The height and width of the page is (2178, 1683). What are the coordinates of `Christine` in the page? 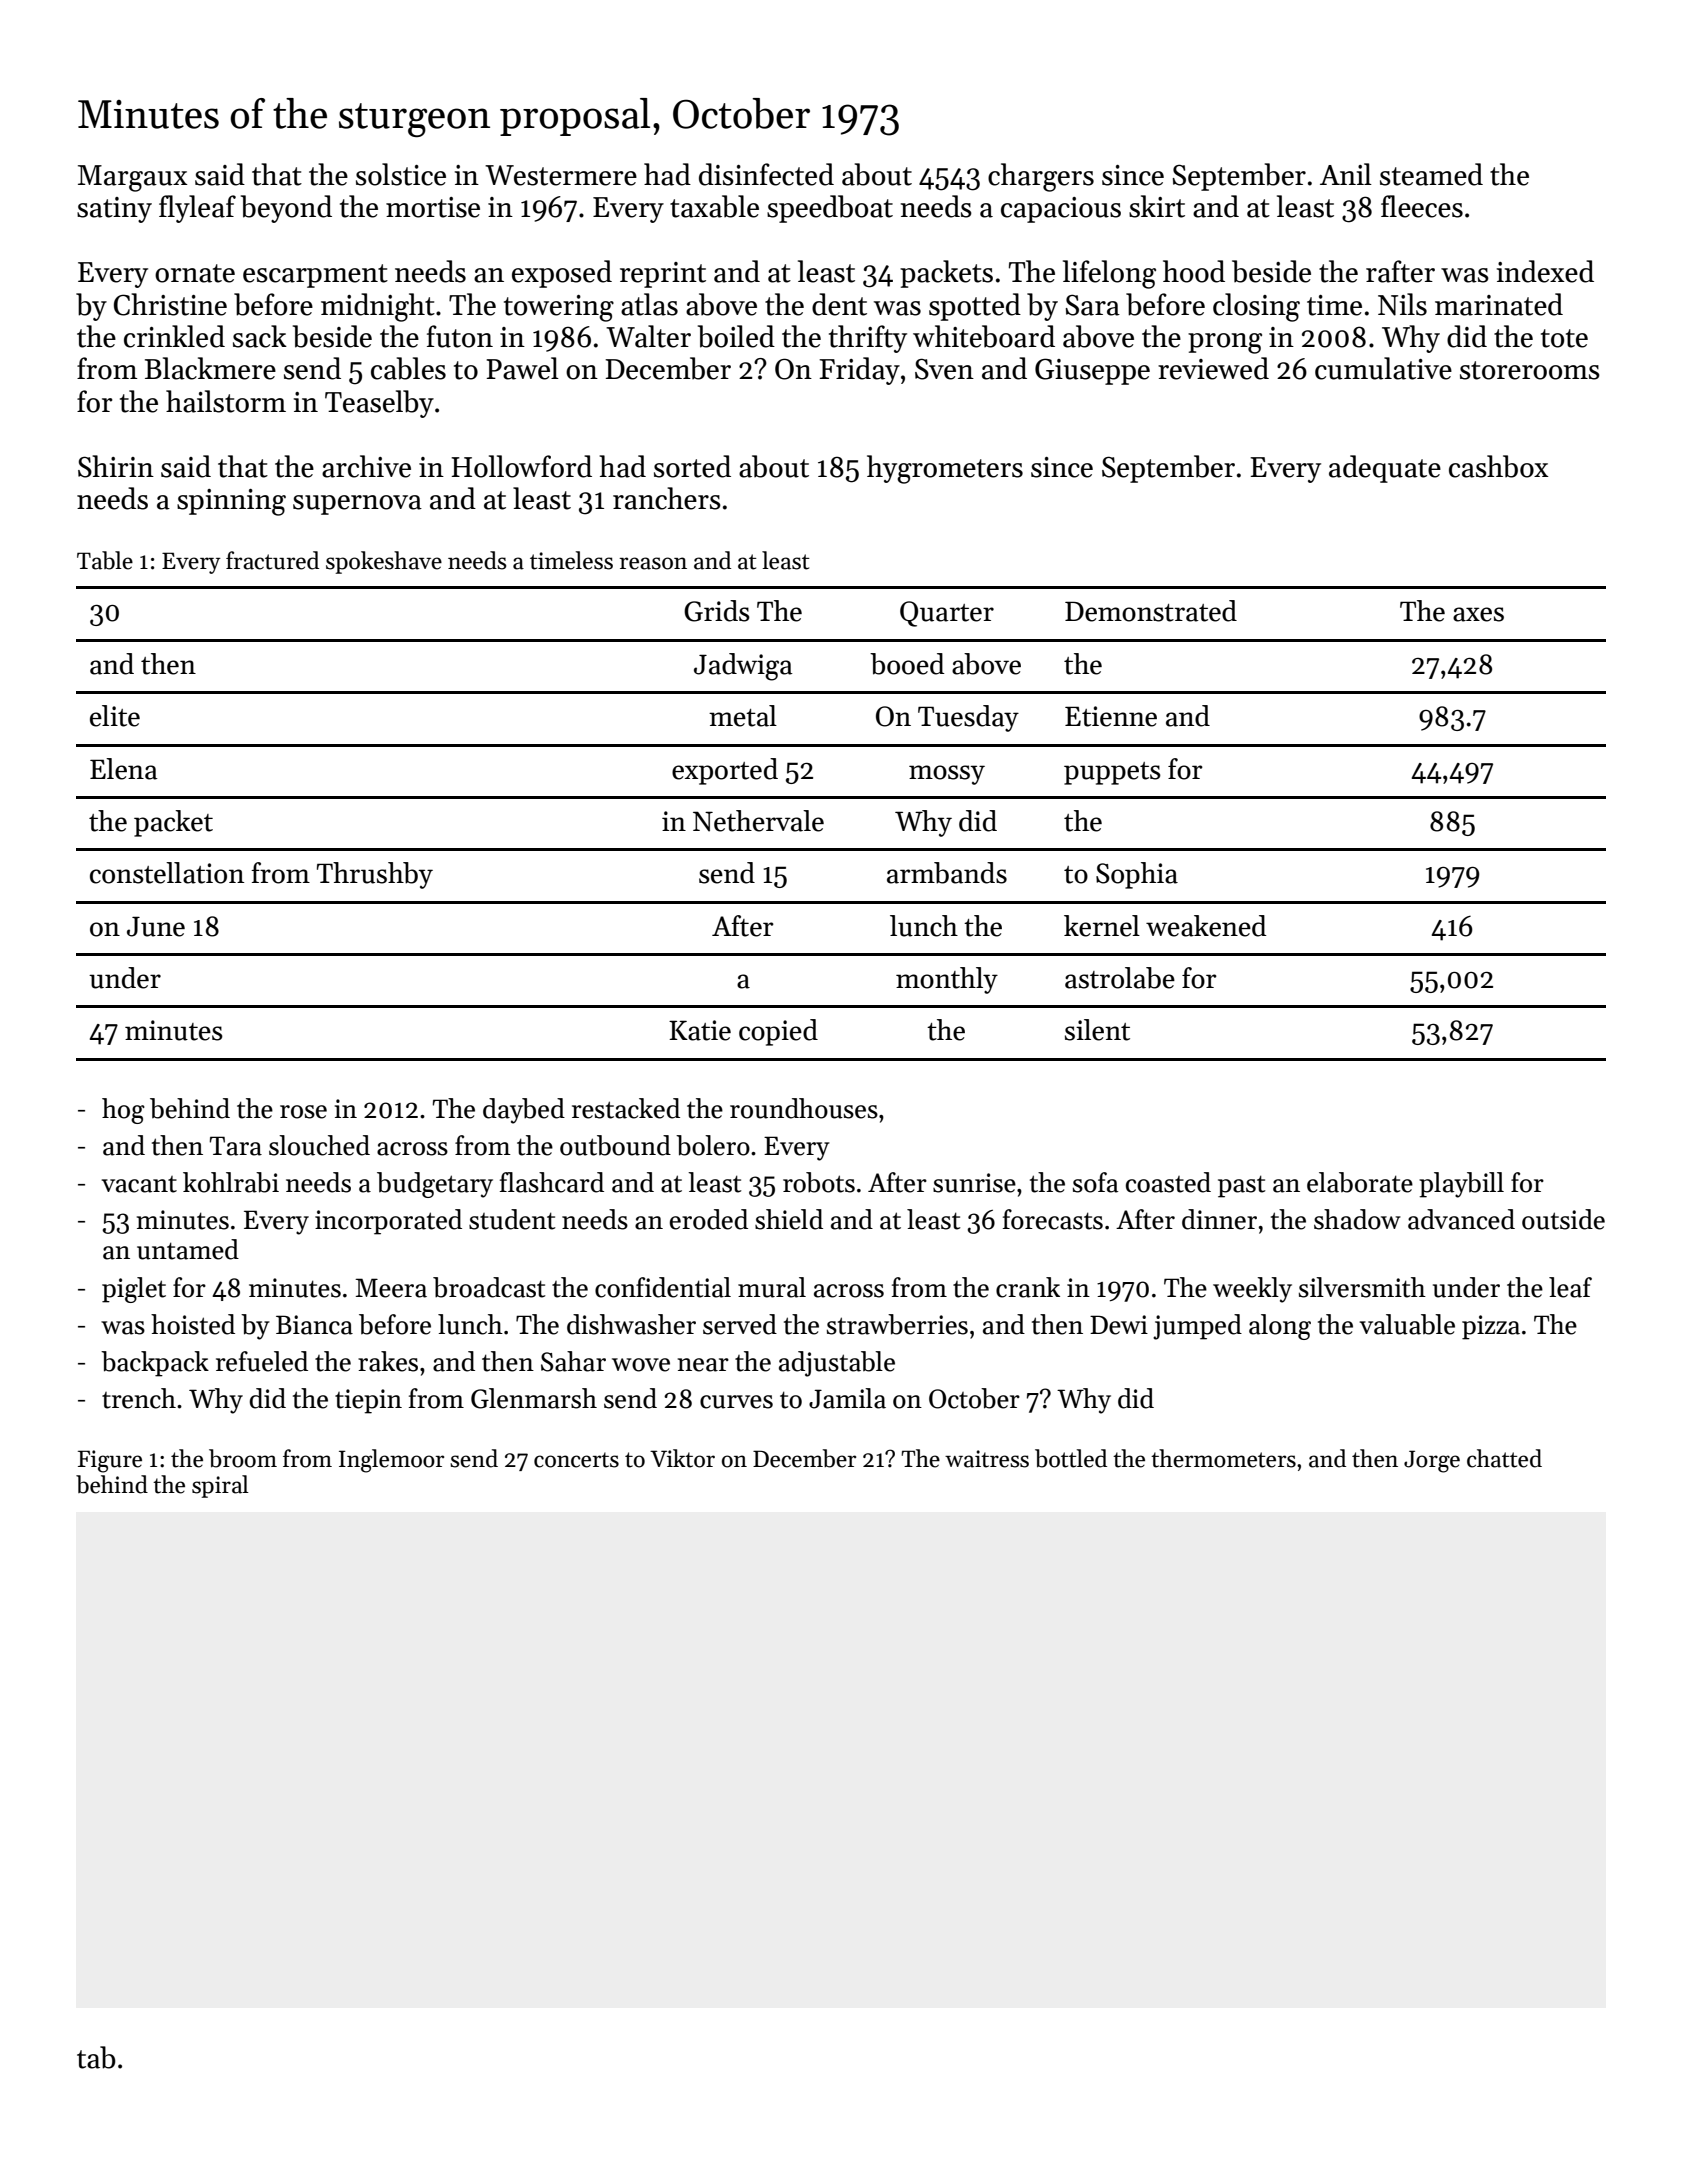 It's located at (170, 304).
